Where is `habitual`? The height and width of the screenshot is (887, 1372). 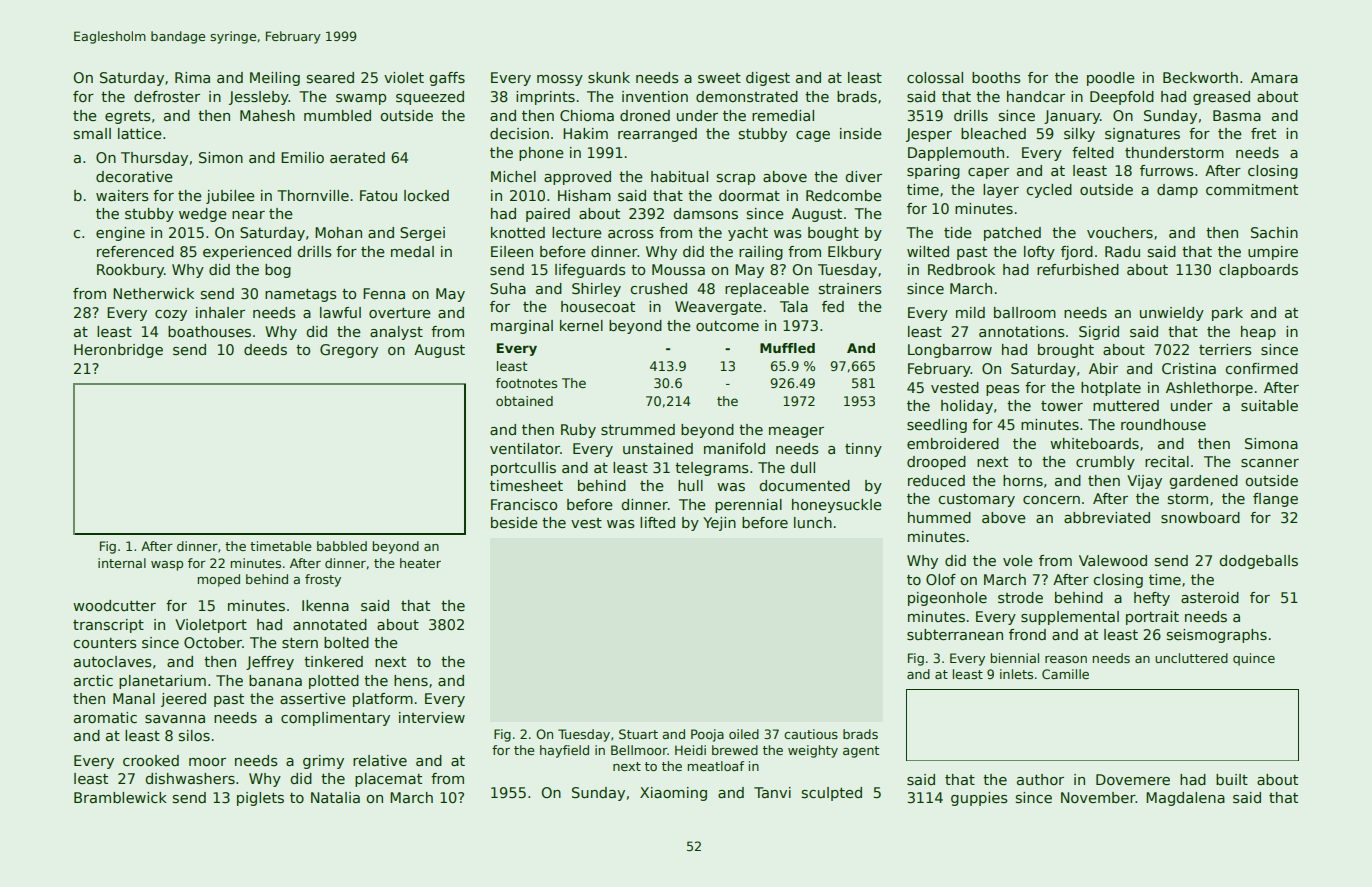 habitual is located at coordinates (679, 176).
